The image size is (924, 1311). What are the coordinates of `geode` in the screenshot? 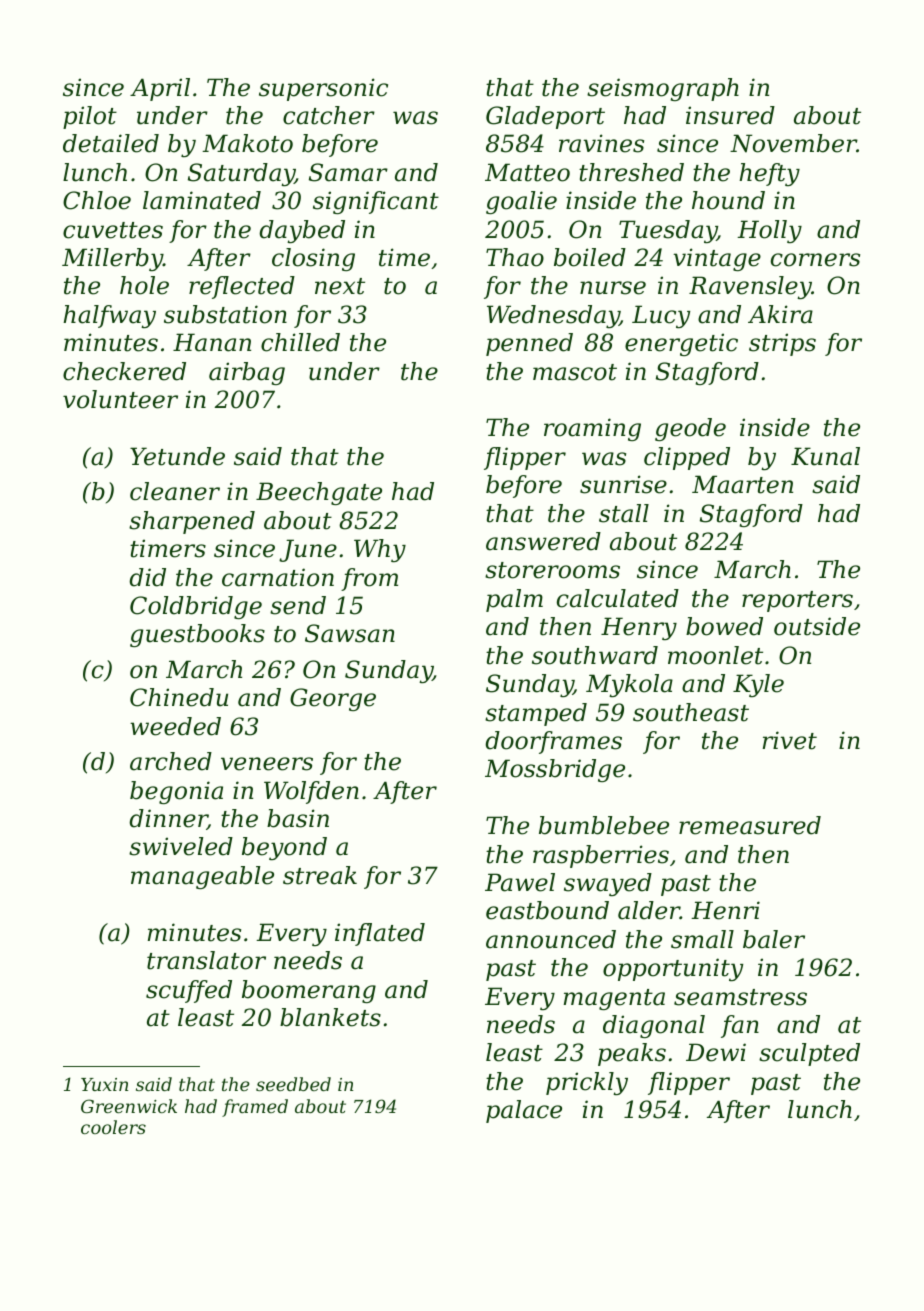 It's located at (690, 429).
